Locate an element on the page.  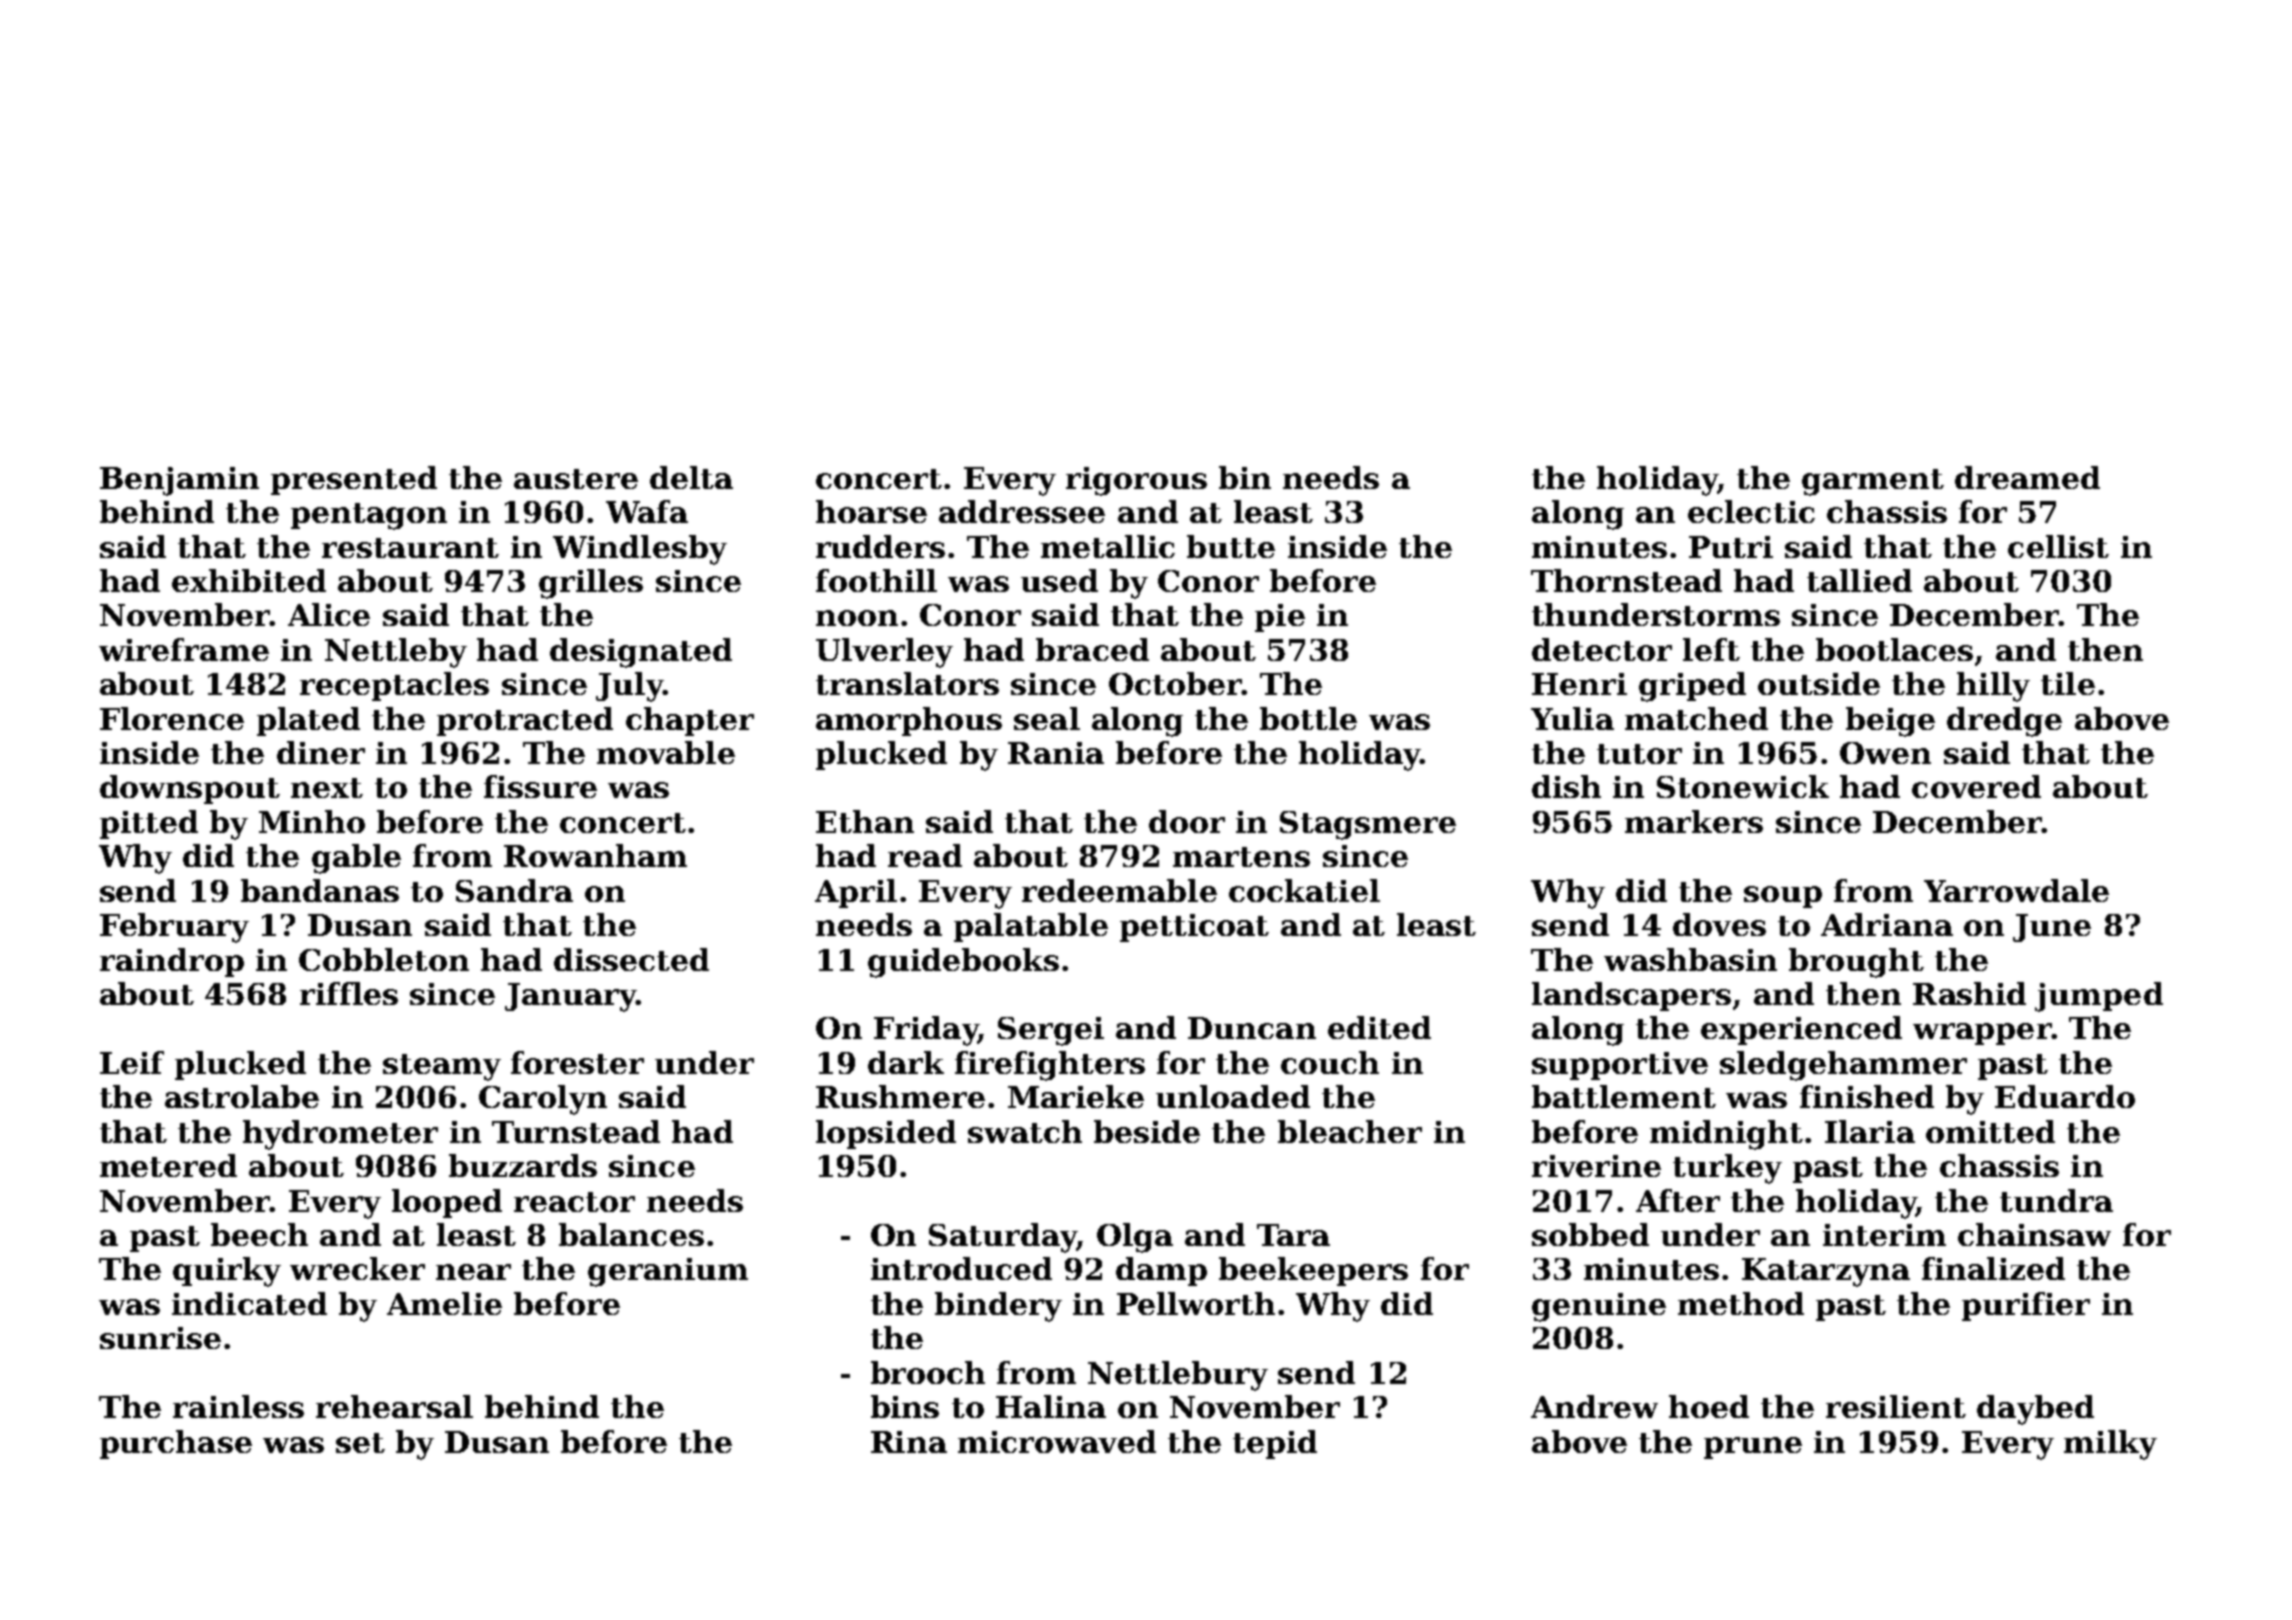
landscapers is located at coordinates (1631, 996).
